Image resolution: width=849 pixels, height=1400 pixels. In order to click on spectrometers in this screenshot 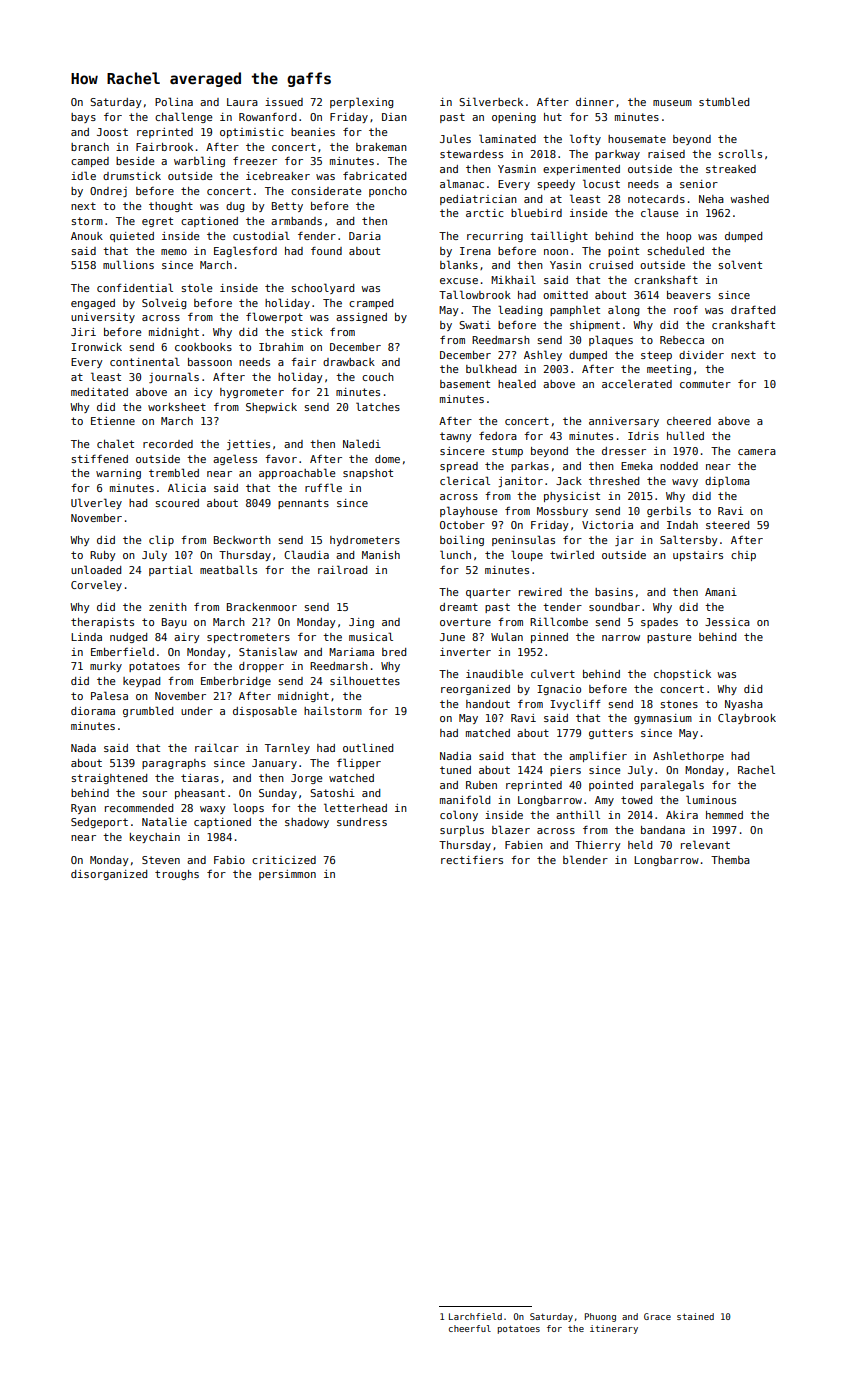, I will do `click(248, 638)`.
